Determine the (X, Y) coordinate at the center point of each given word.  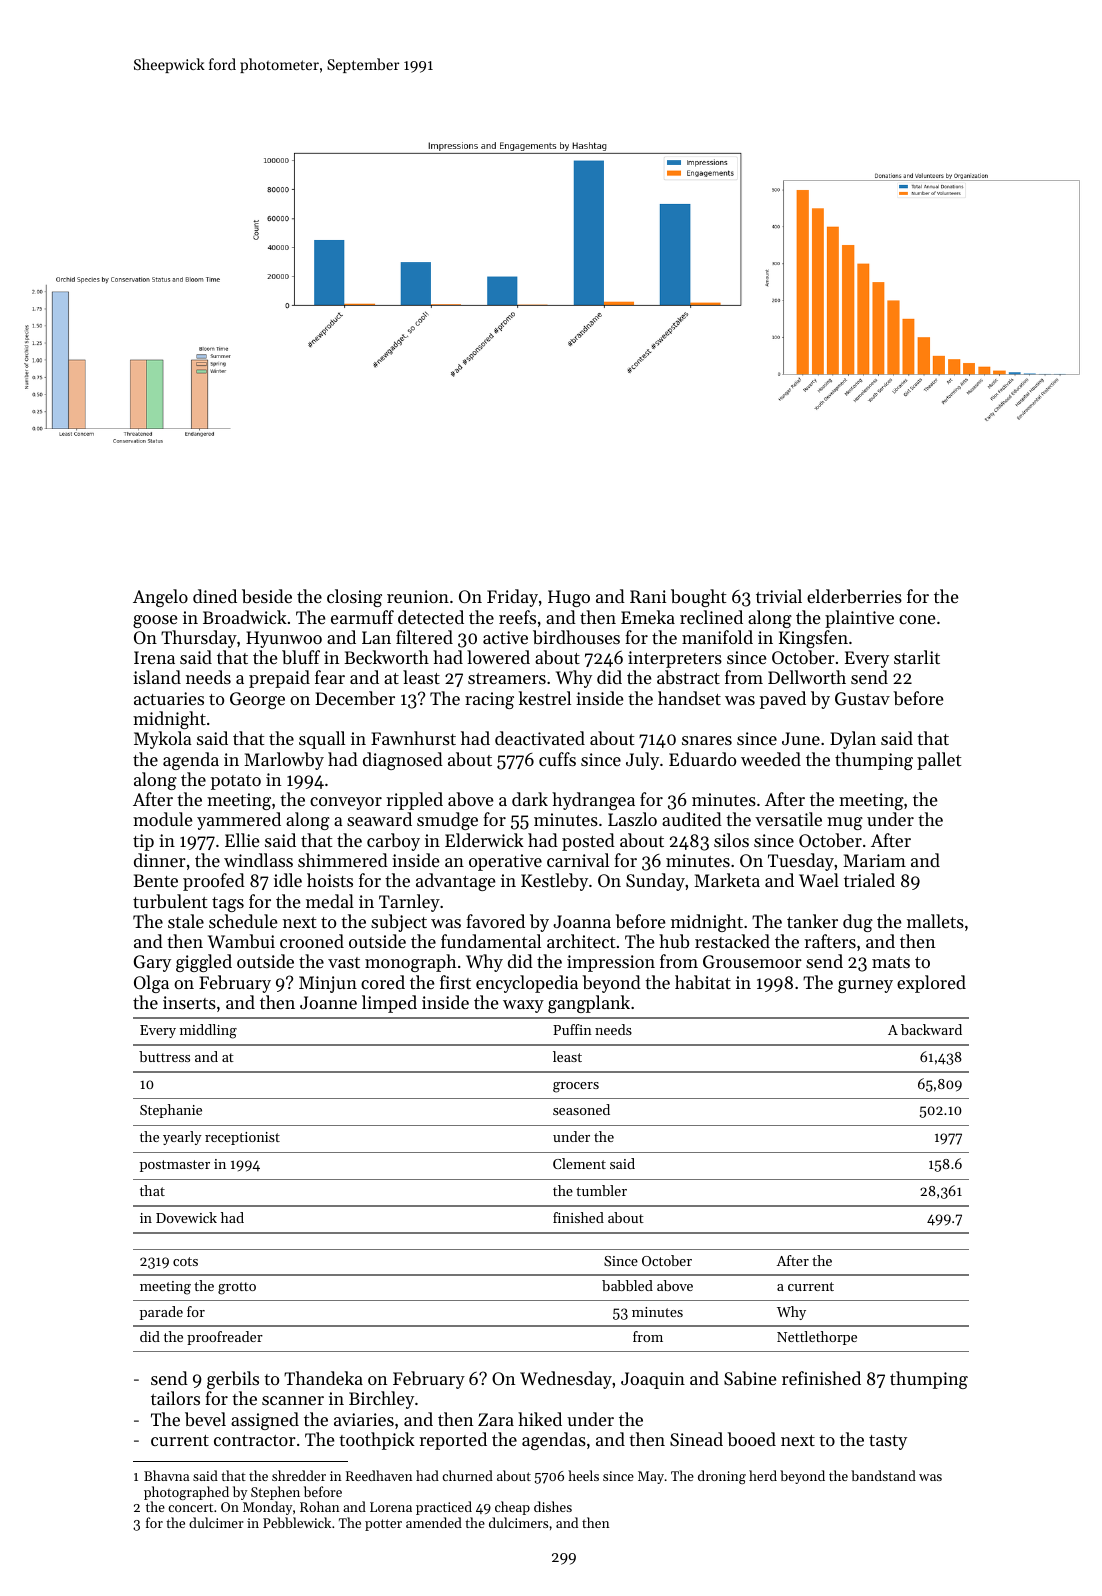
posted (588, 842)
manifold (717, 637)
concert (190, 1507)
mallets (935, 921)
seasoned (581, 1109)
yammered (239, 821)
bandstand (883, 1475)
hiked (540, 1419)
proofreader (225, 1338)
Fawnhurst (413, 738)
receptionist (242, 1138)
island (157, 677)
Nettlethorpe (817, 1338)
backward (931, 1029)
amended (434, 1522)
